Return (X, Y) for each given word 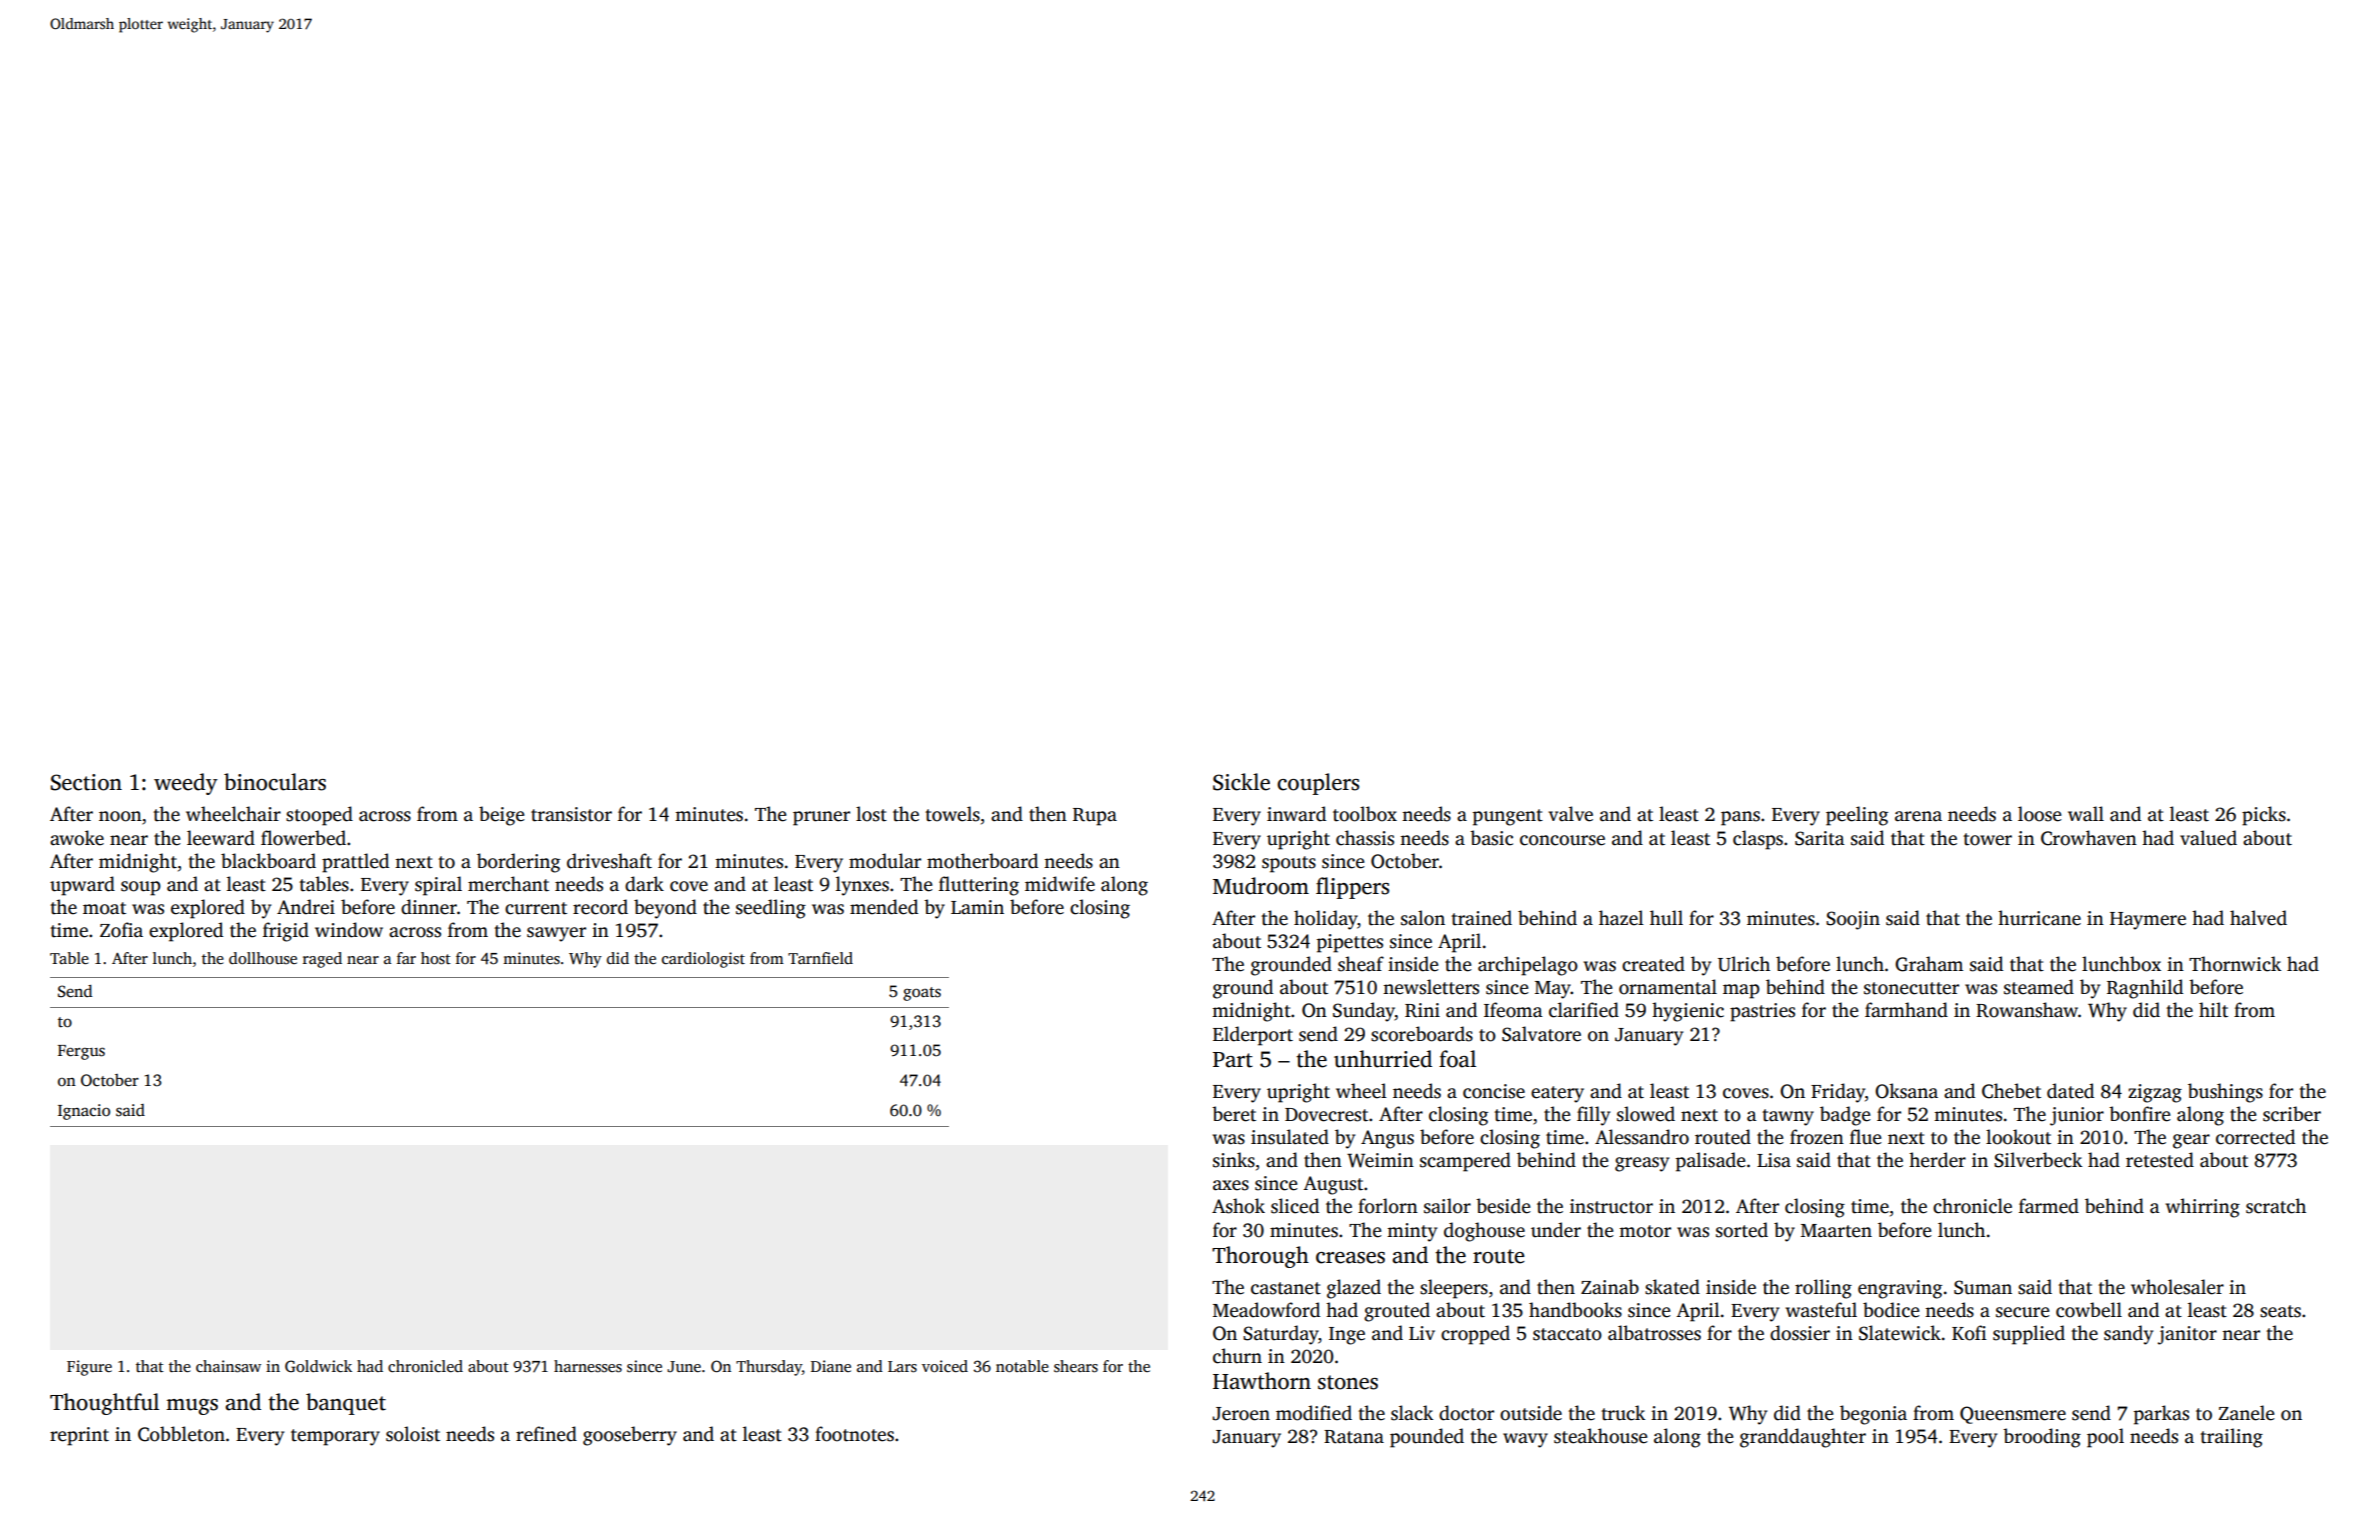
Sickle (1241, 782)
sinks (1234, 1160)
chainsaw (228, 1366)
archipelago (1528, 966)
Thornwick (2235, 964)
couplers (1318, 784)
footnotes (854, 1434)
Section (86, 782)
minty (1412, 1232)
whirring (2202, 1208)
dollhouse (263, 958)
